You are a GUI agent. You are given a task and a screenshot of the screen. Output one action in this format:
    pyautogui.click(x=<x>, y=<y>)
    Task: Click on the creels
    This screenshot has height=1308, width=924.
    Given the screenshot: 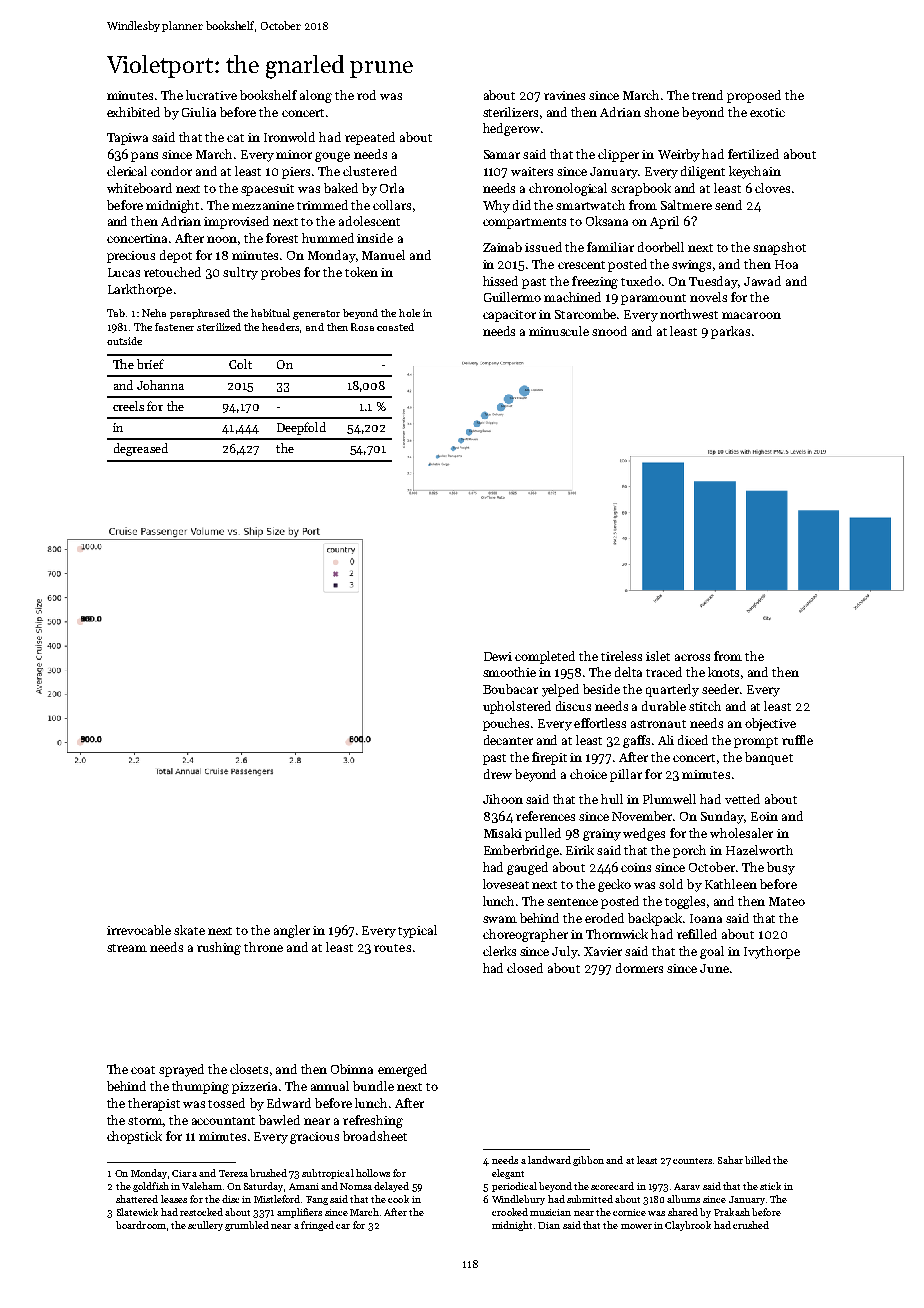 What is the action you would take?
    pyautogui.click(x=128, y=406)
